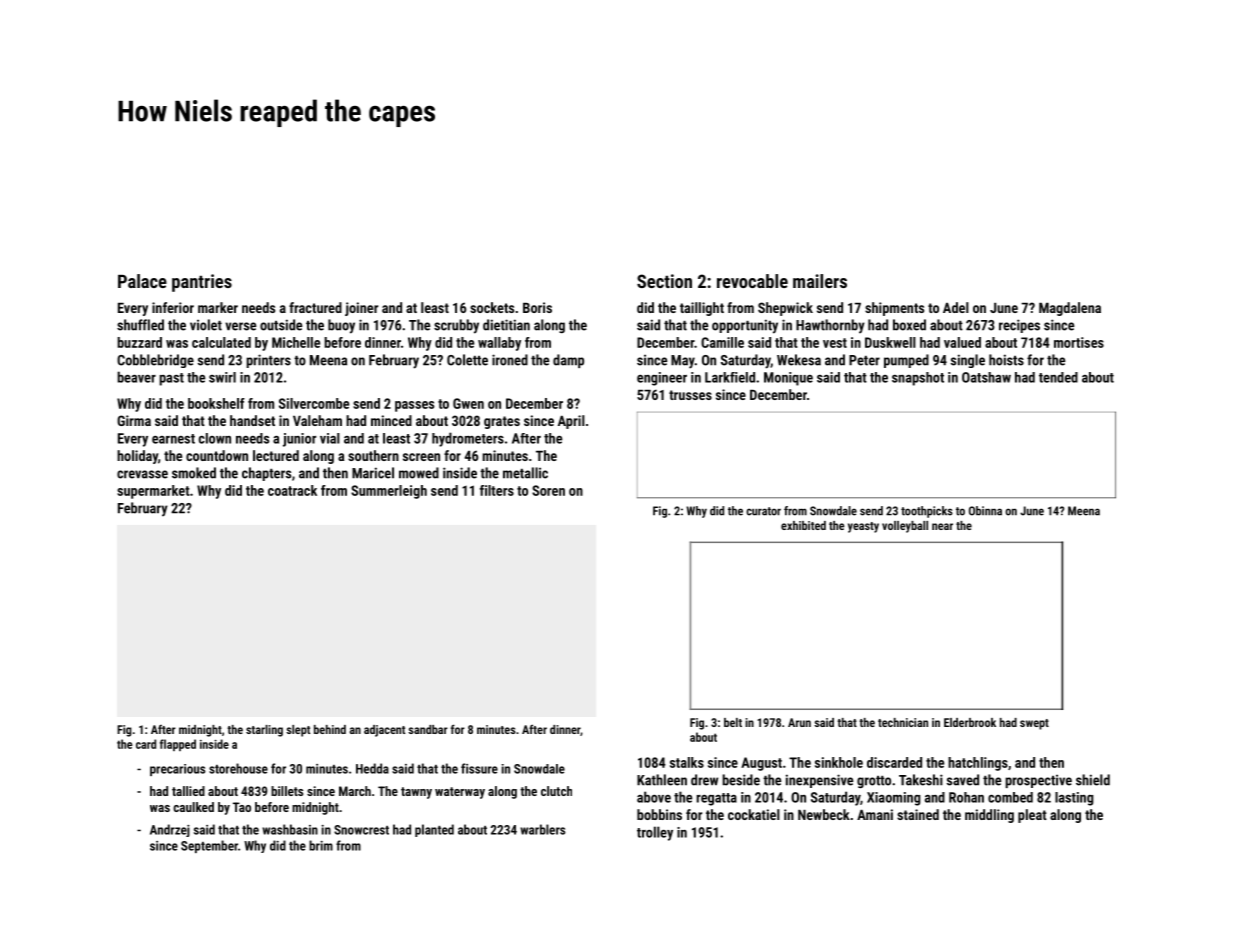 This document has width=1233, height=952. What do you see at coordinates (664, 281) in the document?
I see `Section` at bounding box center [664, 281].
